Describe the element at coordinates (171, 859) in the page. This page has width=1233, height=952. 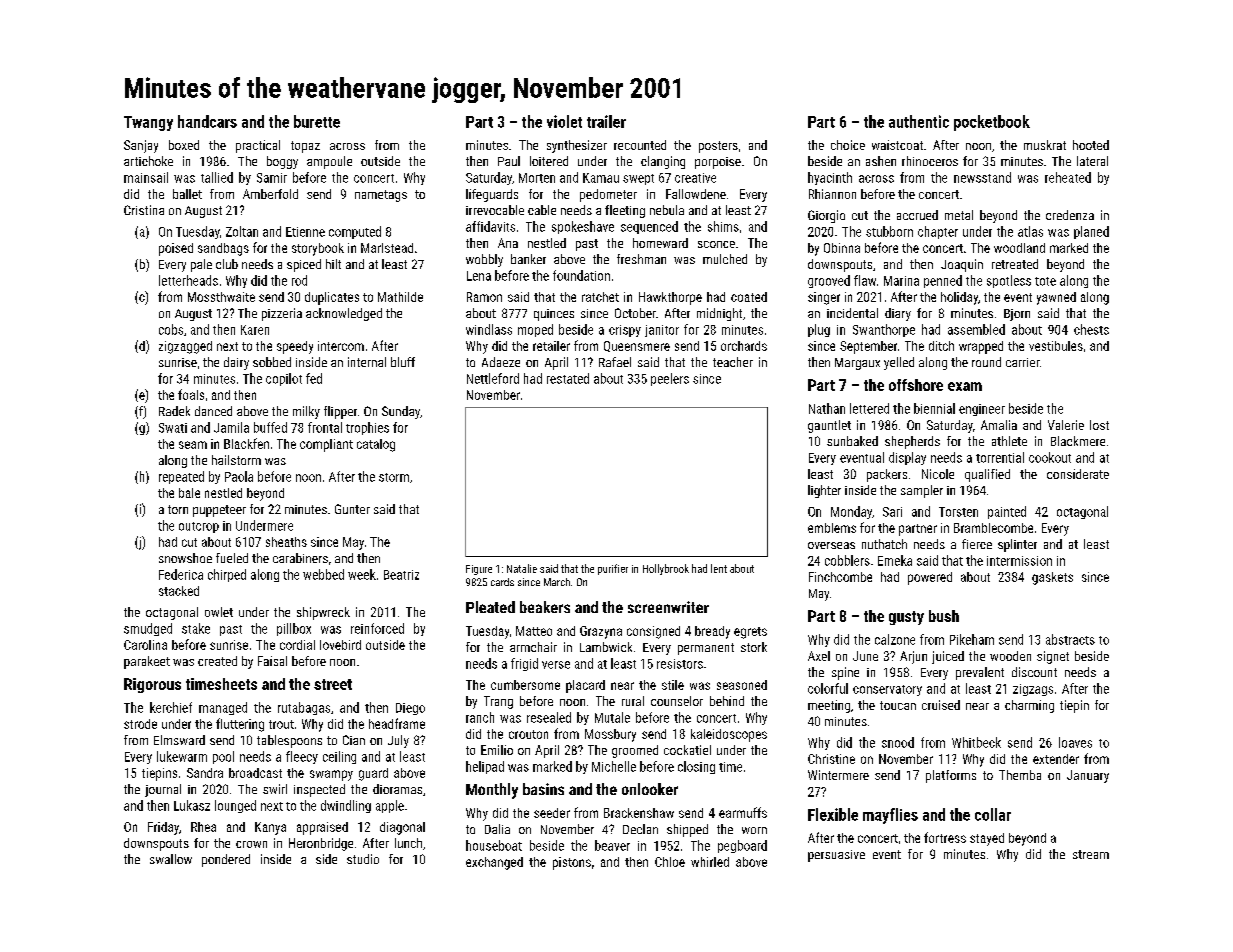
I see `swallow` at that location.
